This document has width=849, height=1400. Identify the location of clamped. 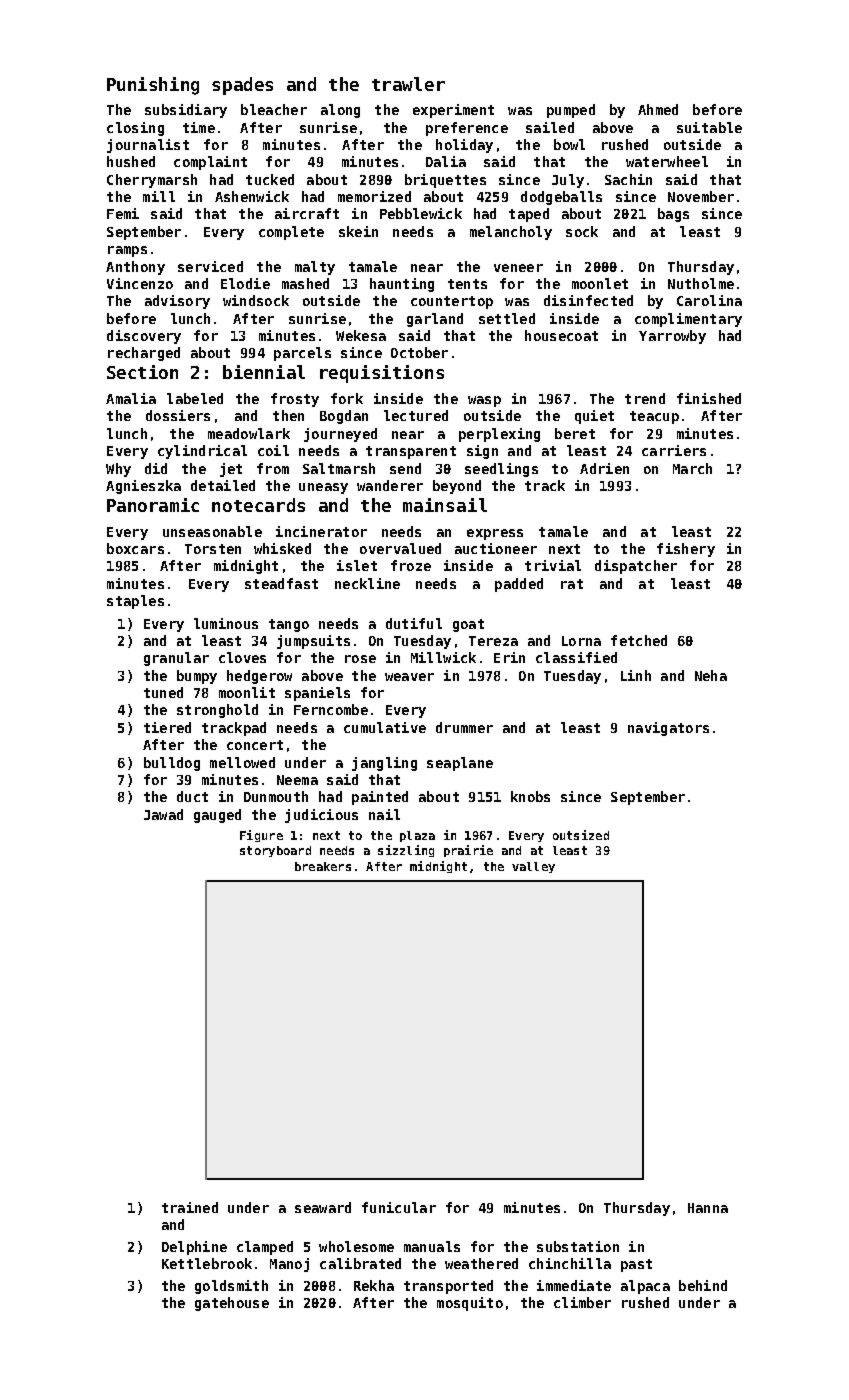
(265, 1248).
